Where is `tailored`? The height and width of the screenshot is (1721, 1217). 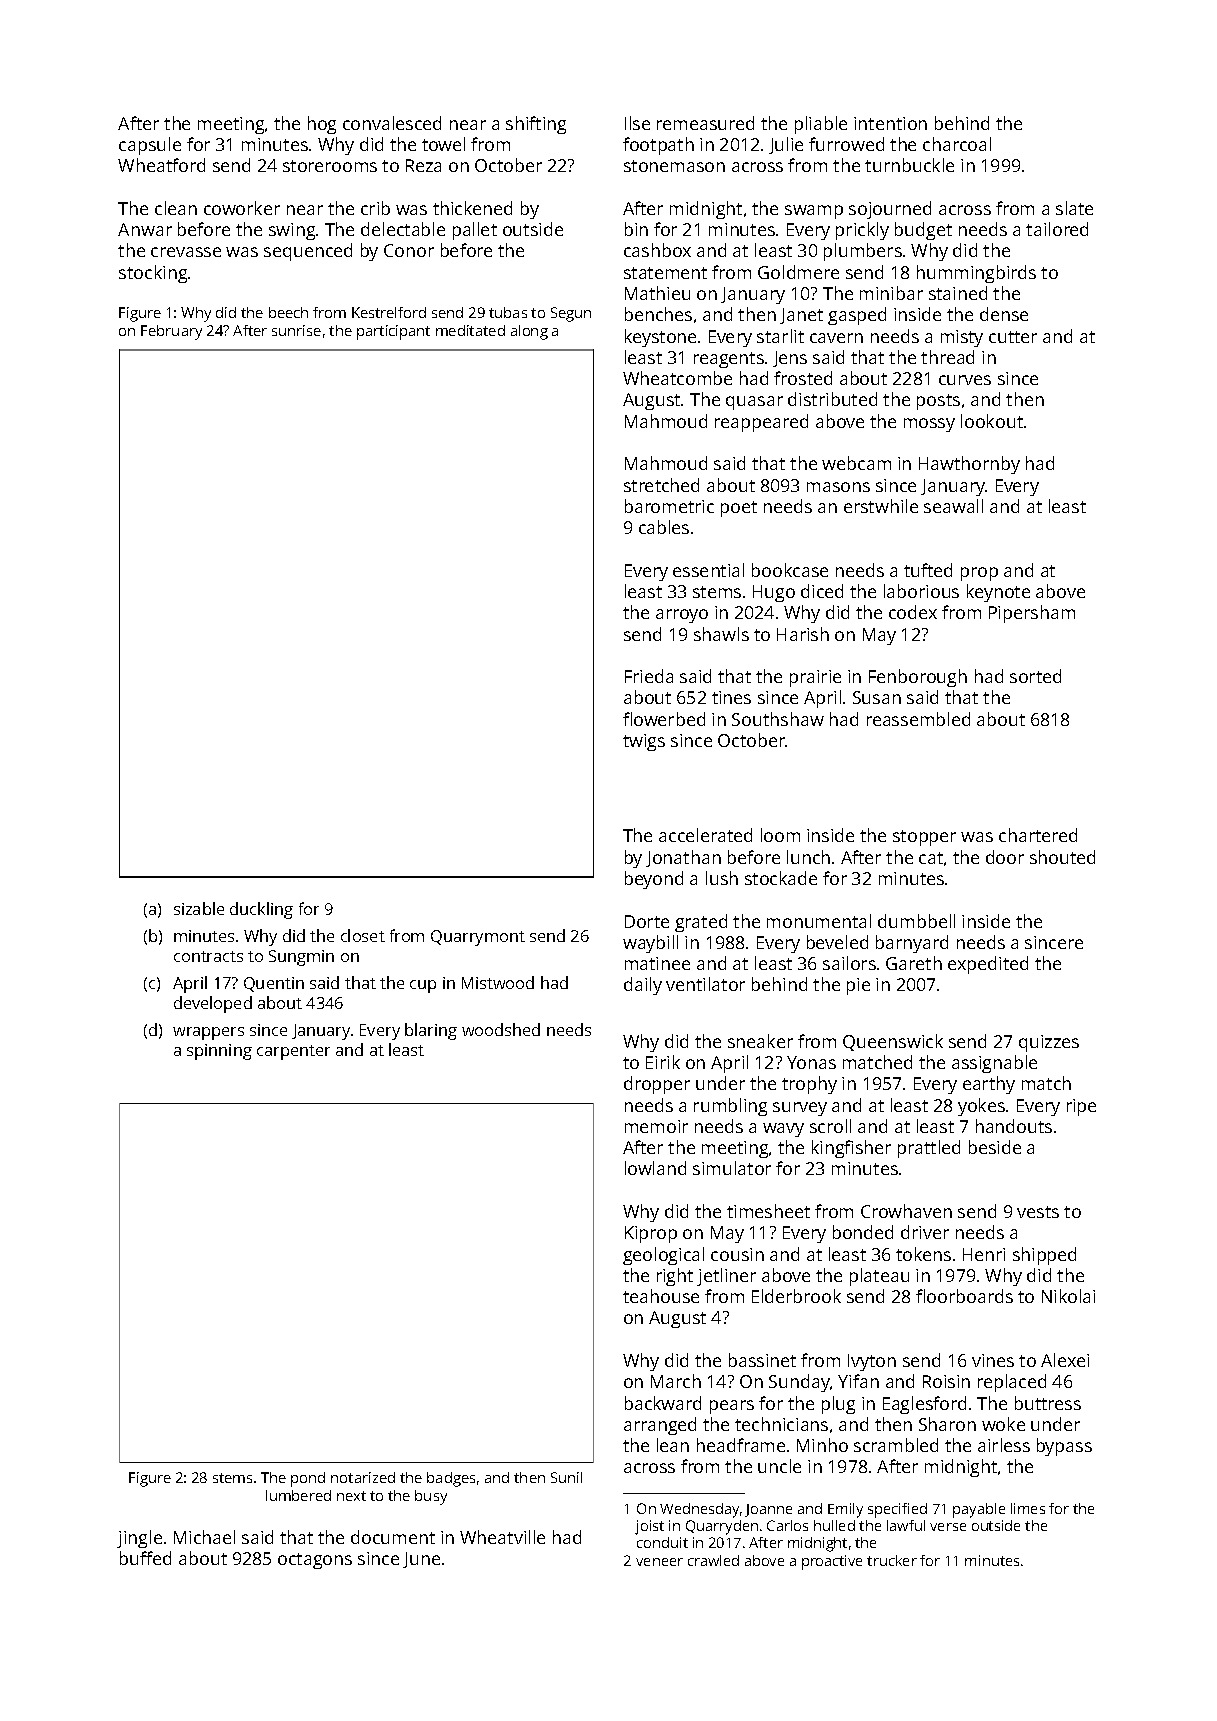 tailored is located at coordinates (1057, 229).
